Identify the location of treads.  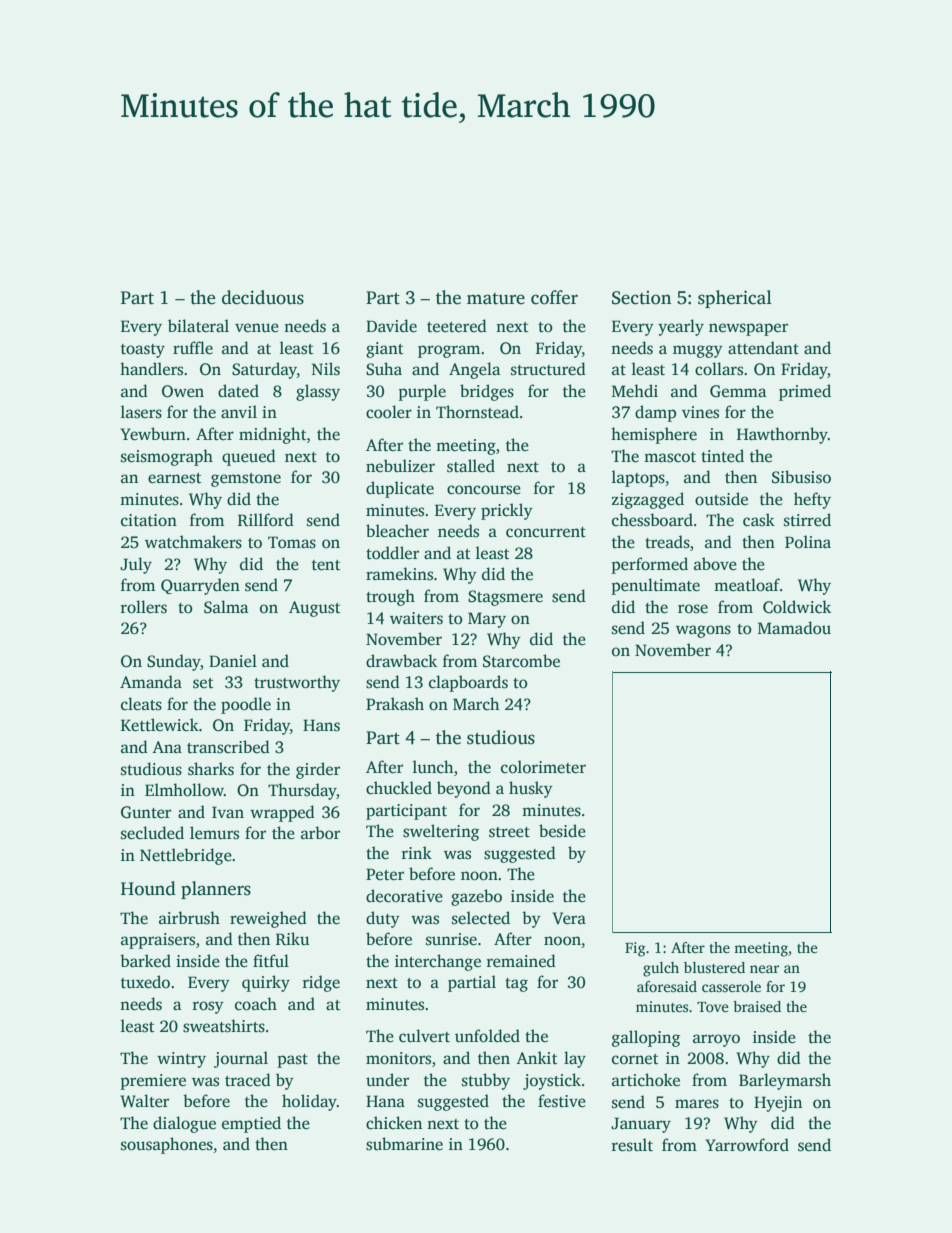
(667, 542).
